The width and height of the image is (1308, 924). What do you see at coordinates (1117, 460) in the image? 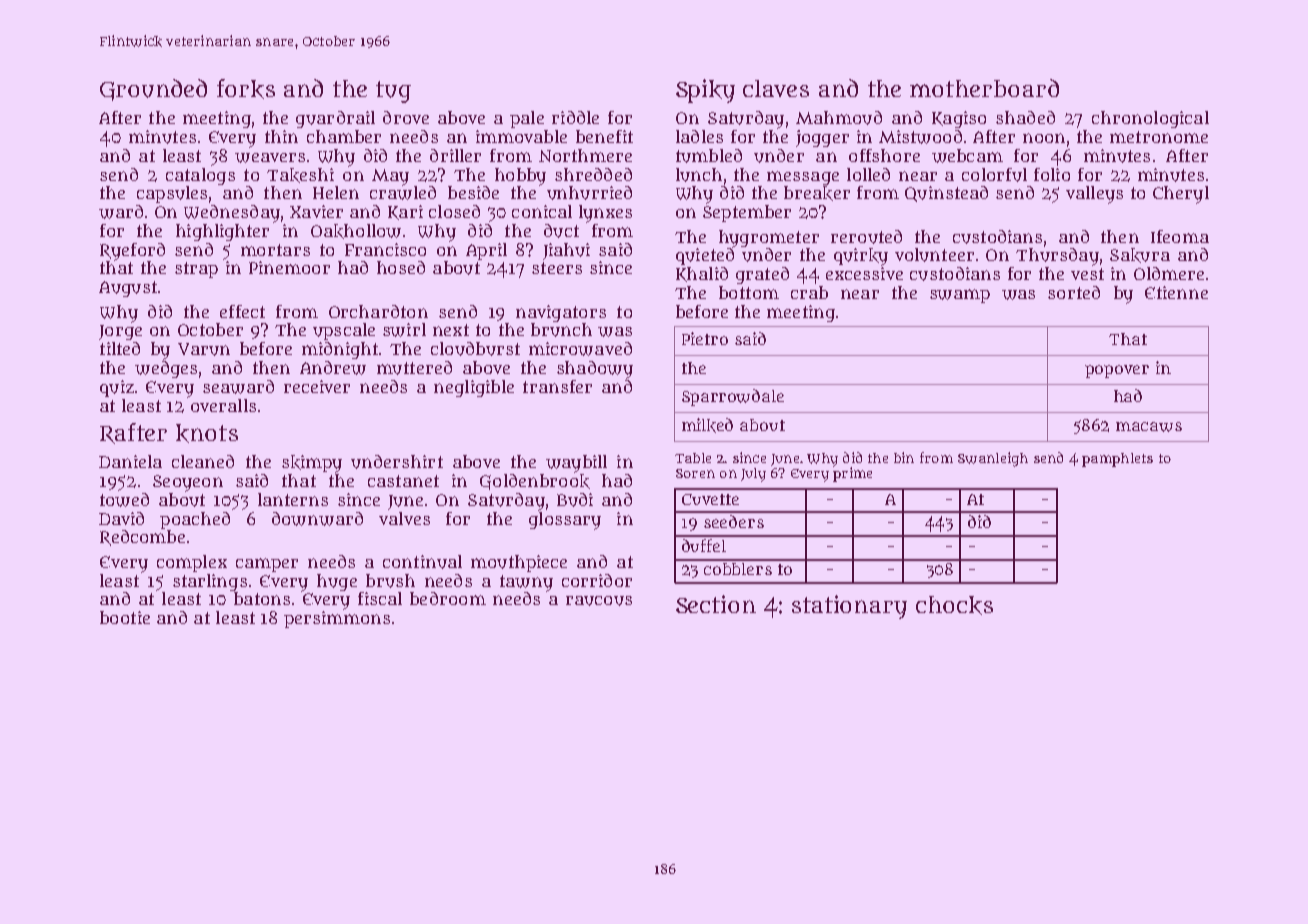
I see `pamphlets` at bounding box center [1117, 460].
